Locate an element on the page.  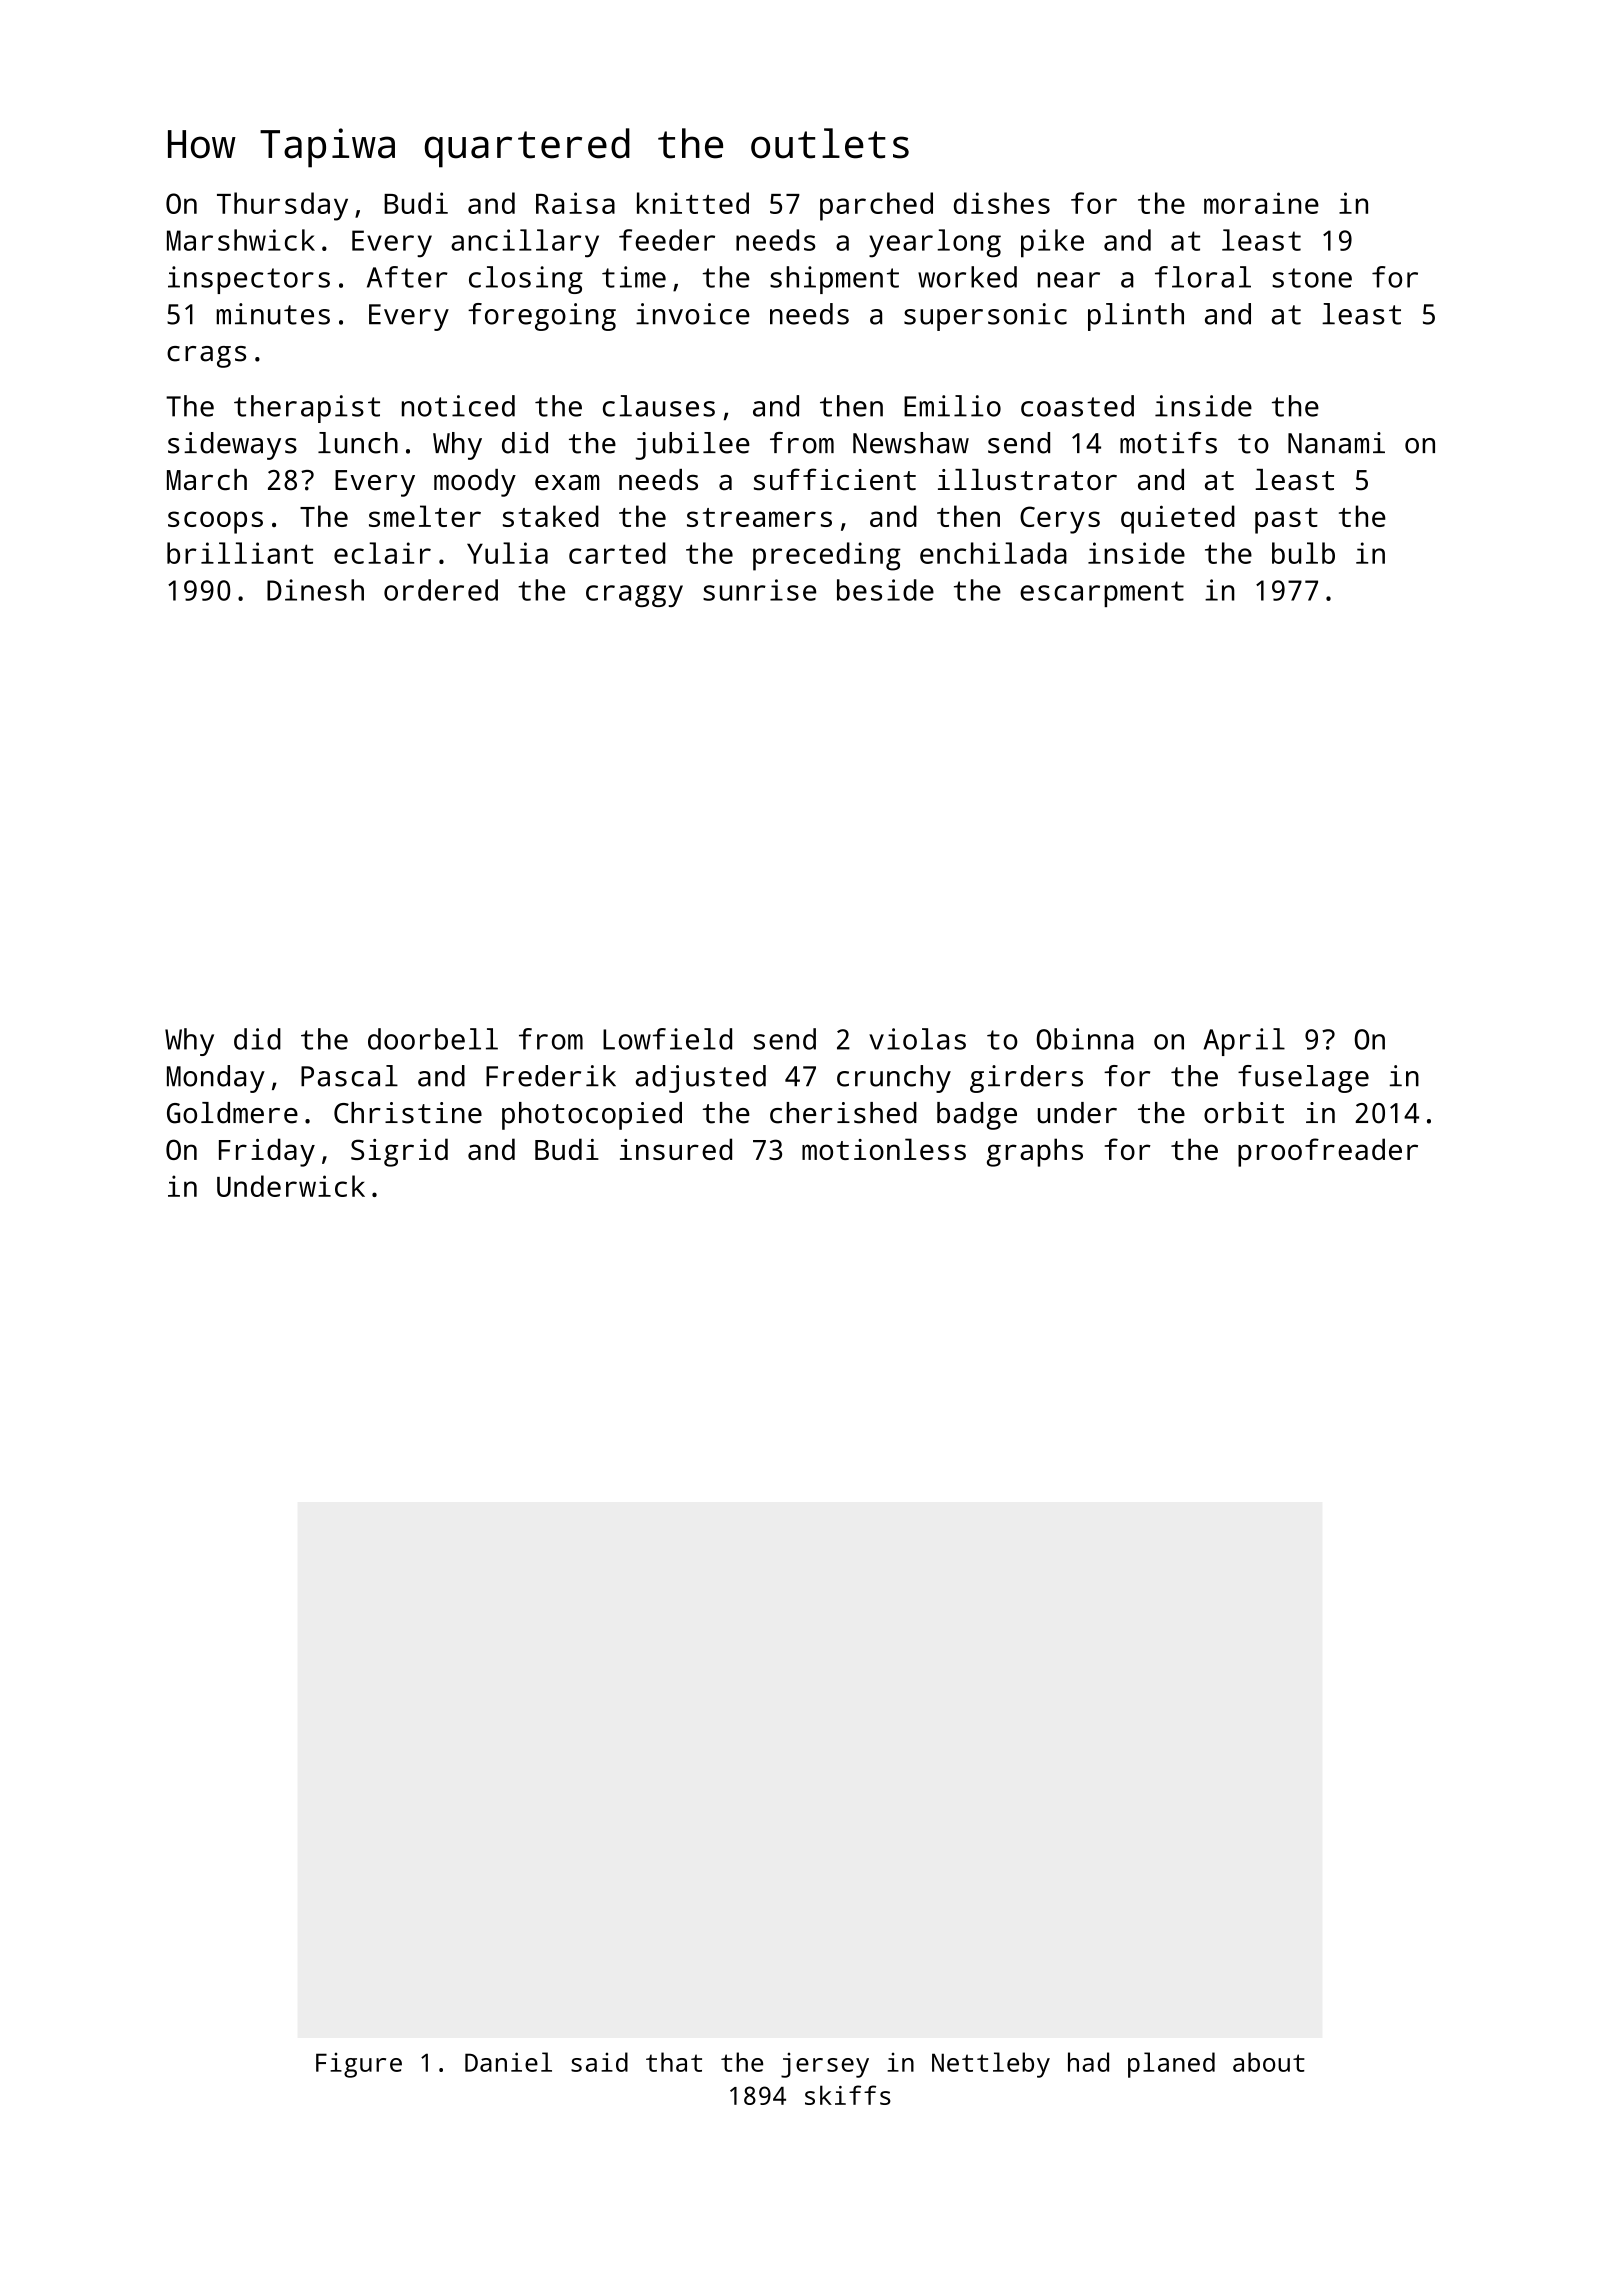
craggy is located at coordinates (634, 596).
